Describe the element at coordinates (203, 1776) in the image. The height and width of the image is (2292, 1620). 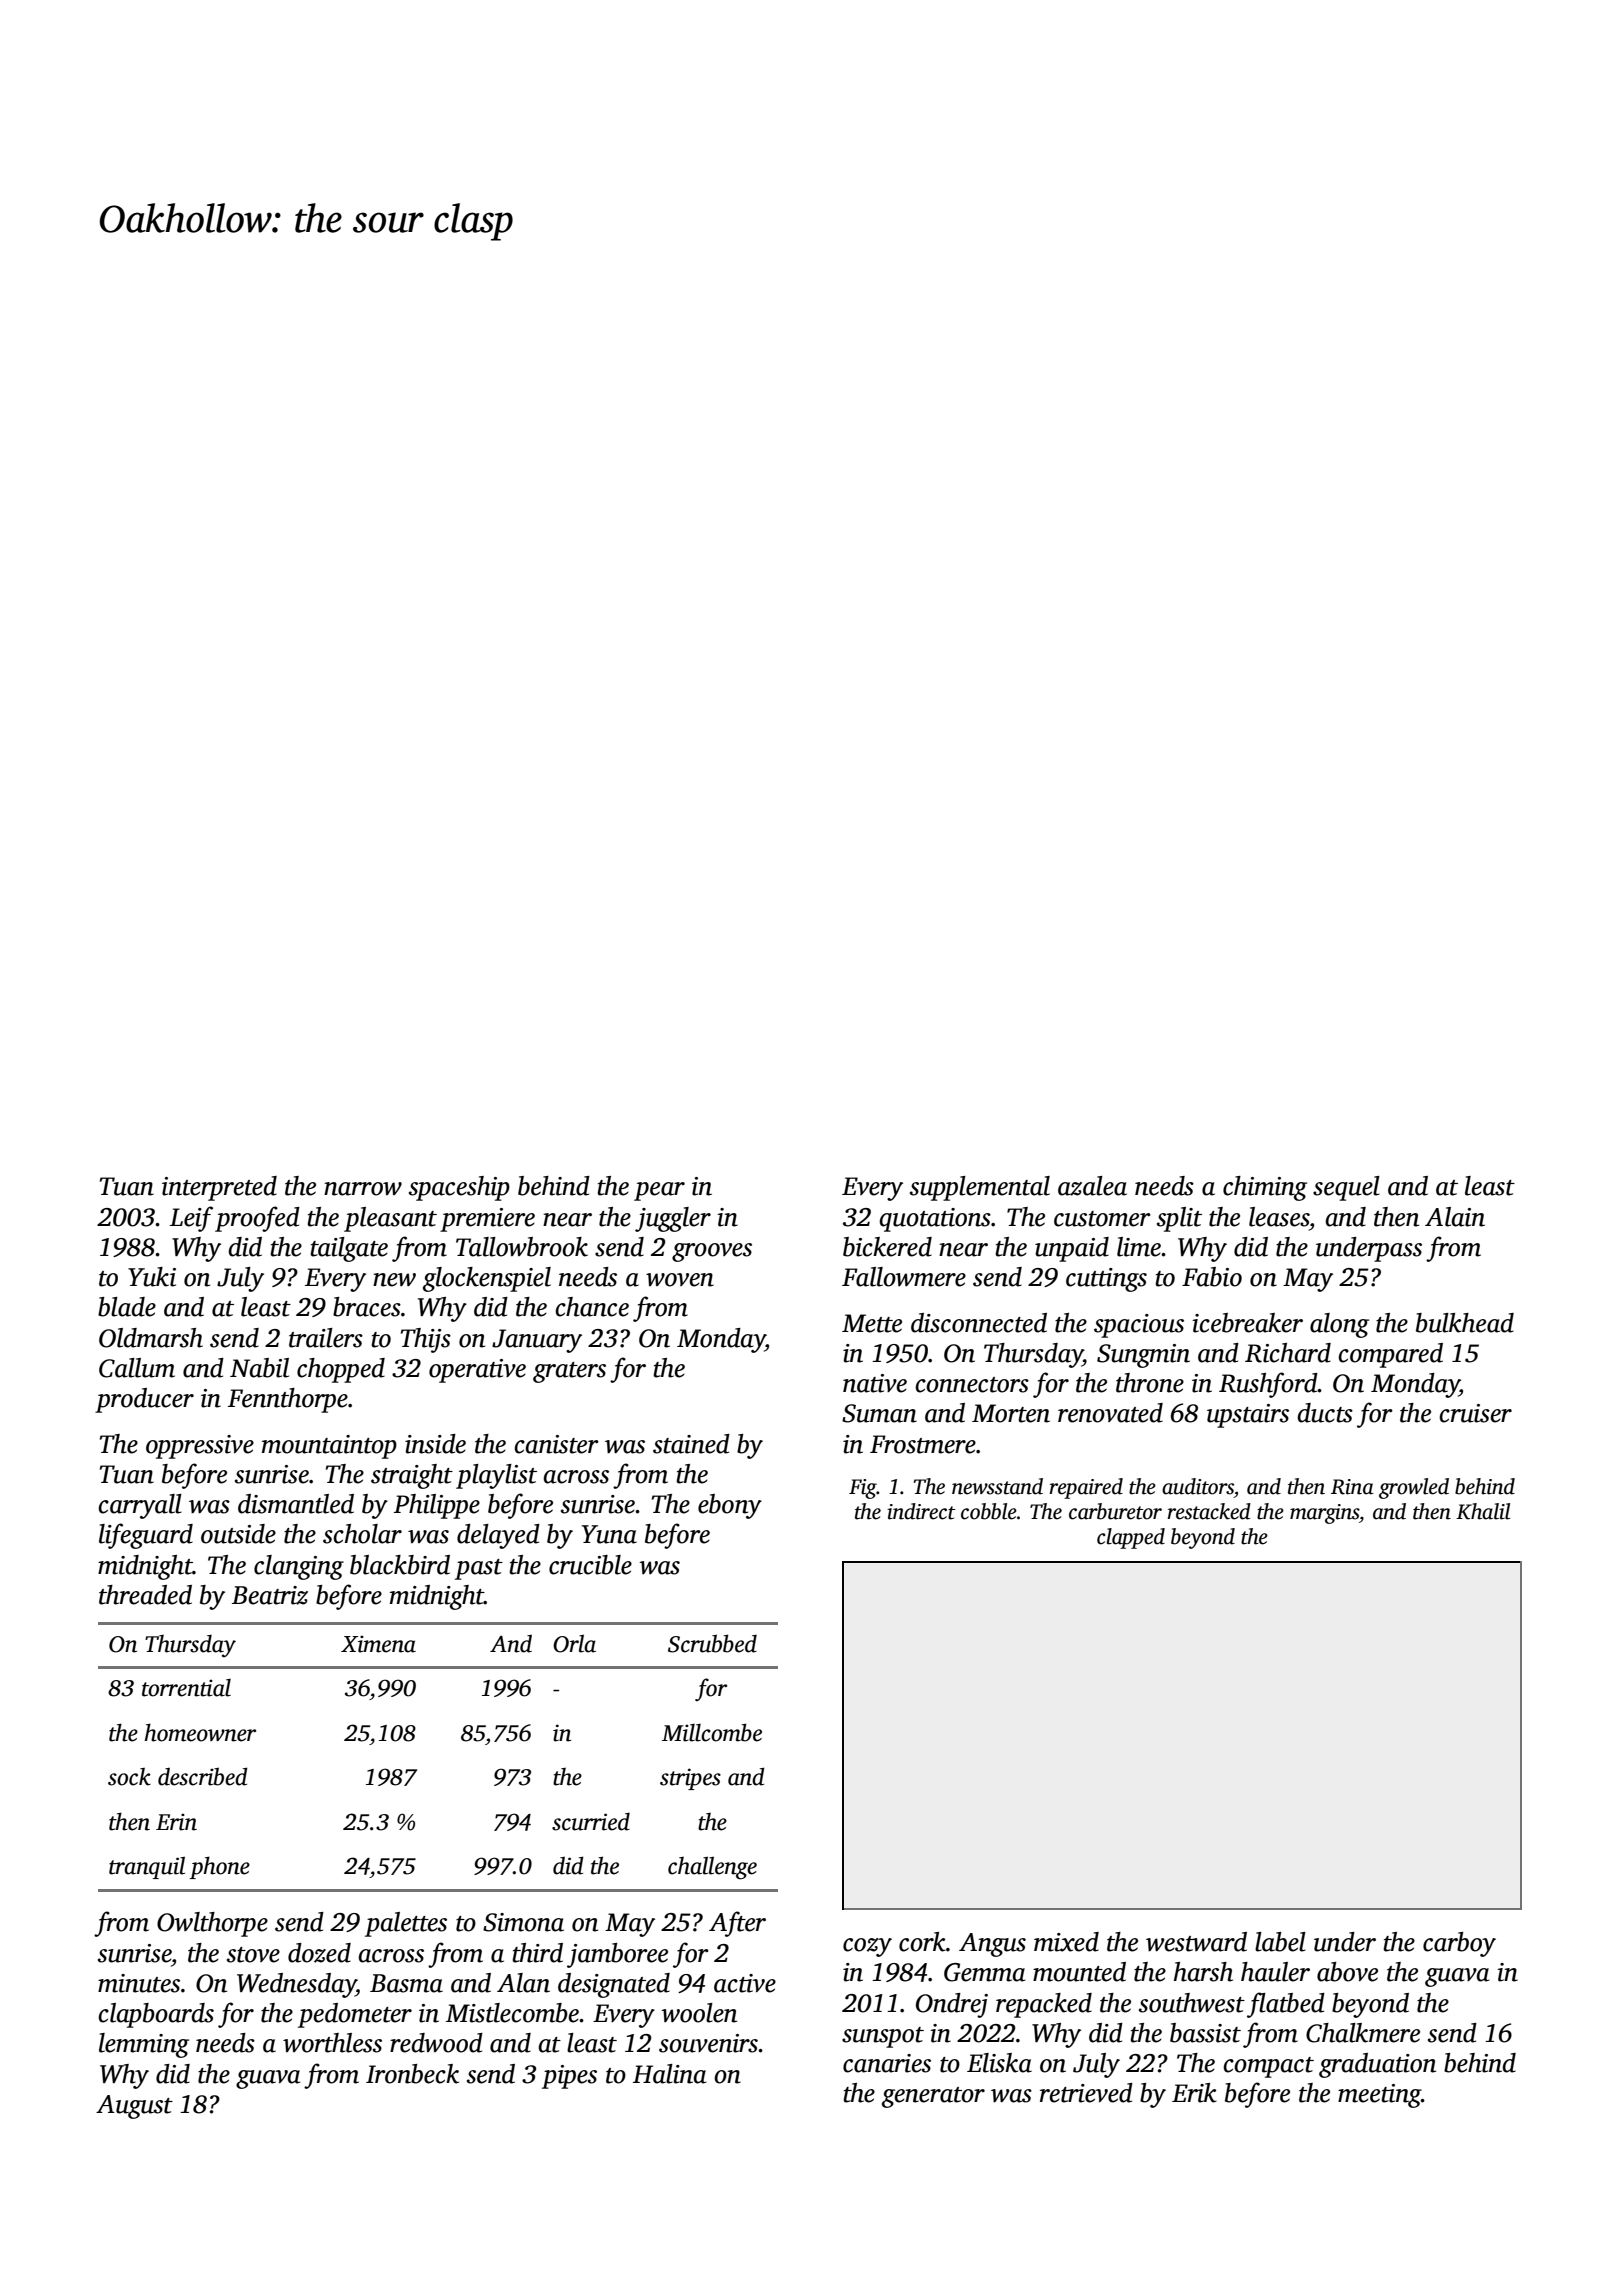
I see `described` at that location.
